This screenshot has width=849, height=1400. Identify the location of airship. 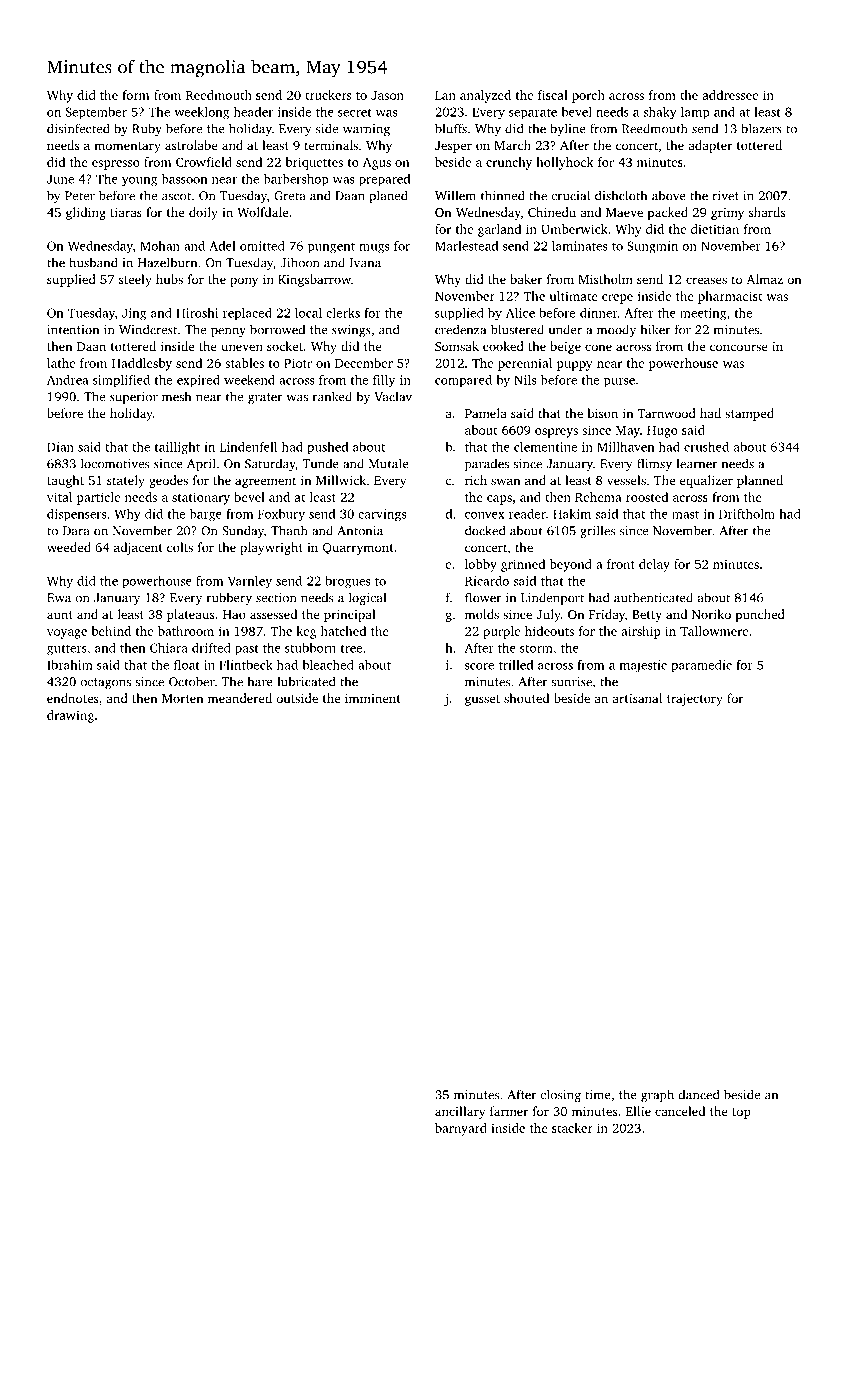
(641, 632).
